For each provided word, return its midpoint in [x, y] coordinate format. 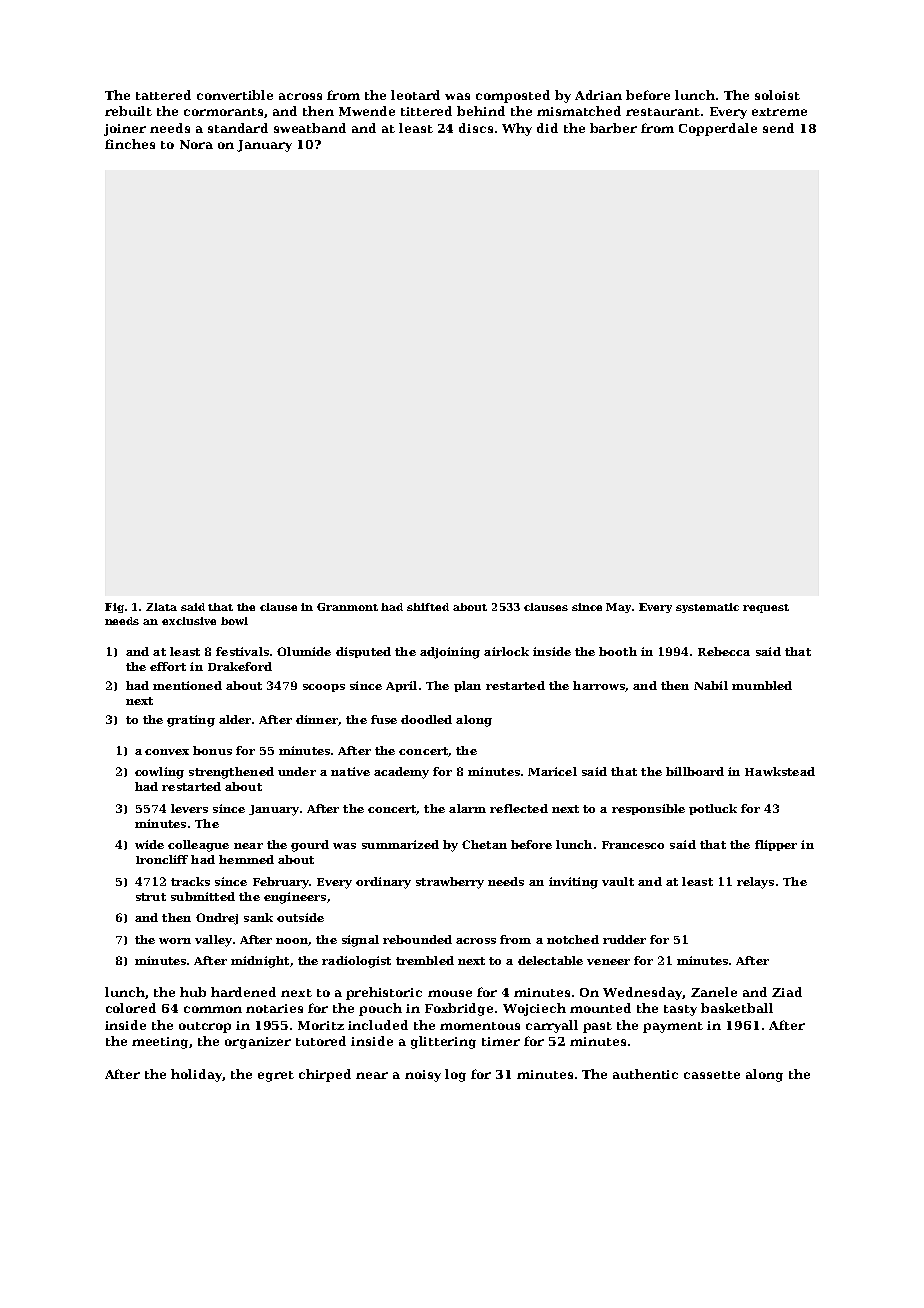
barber [613, 128]
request [766, 608]
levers [189, 808]
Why [517, 129]
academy [401, 773]
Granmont [347, 607]
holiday [197, 1075]
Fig [114, 608]
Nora [196, 144]
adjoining [450, 653]
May [619, 608]
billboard [695, 771]
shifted [428, 607]
